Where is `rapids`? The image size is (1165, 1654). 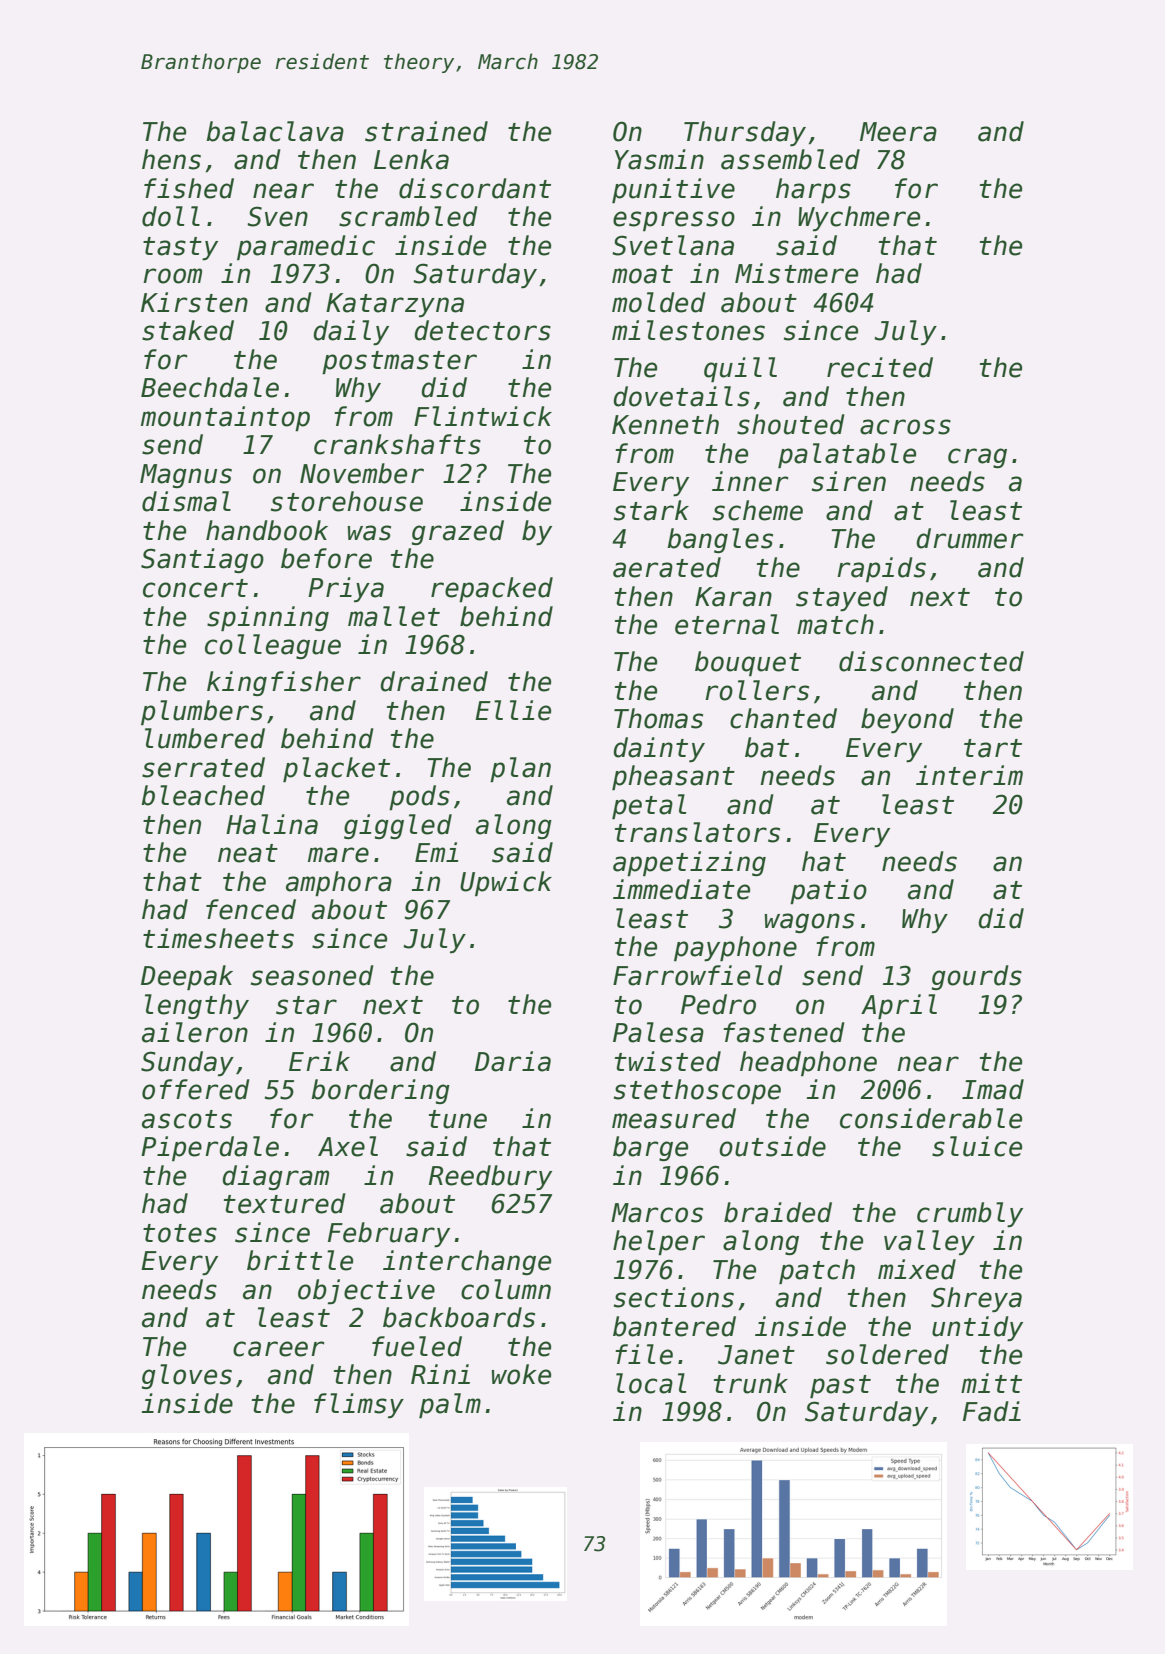
rapids is located at coordinates (881, 569).
